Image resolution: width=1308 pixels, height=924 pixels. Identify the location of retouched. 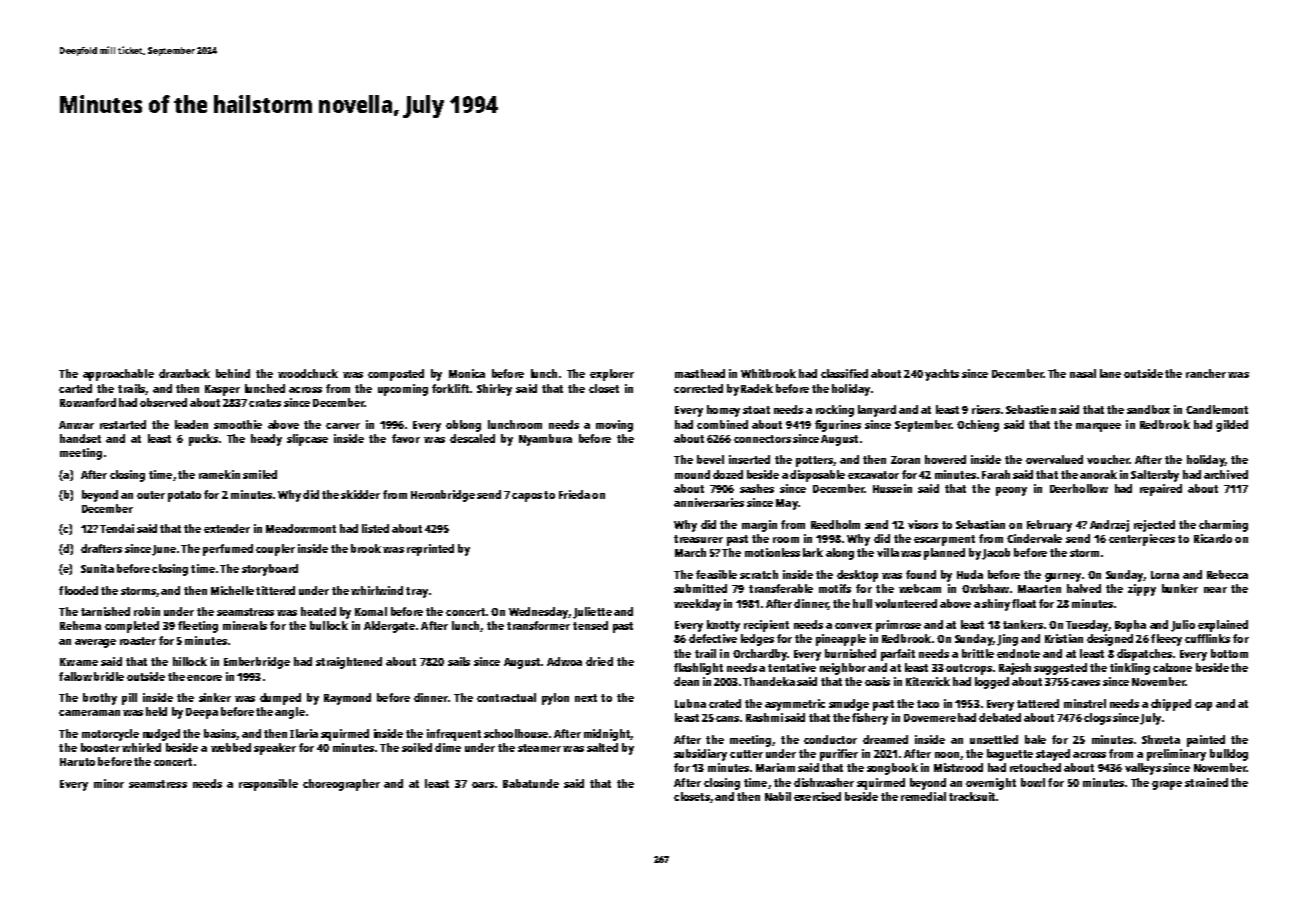
(1035, 767).
